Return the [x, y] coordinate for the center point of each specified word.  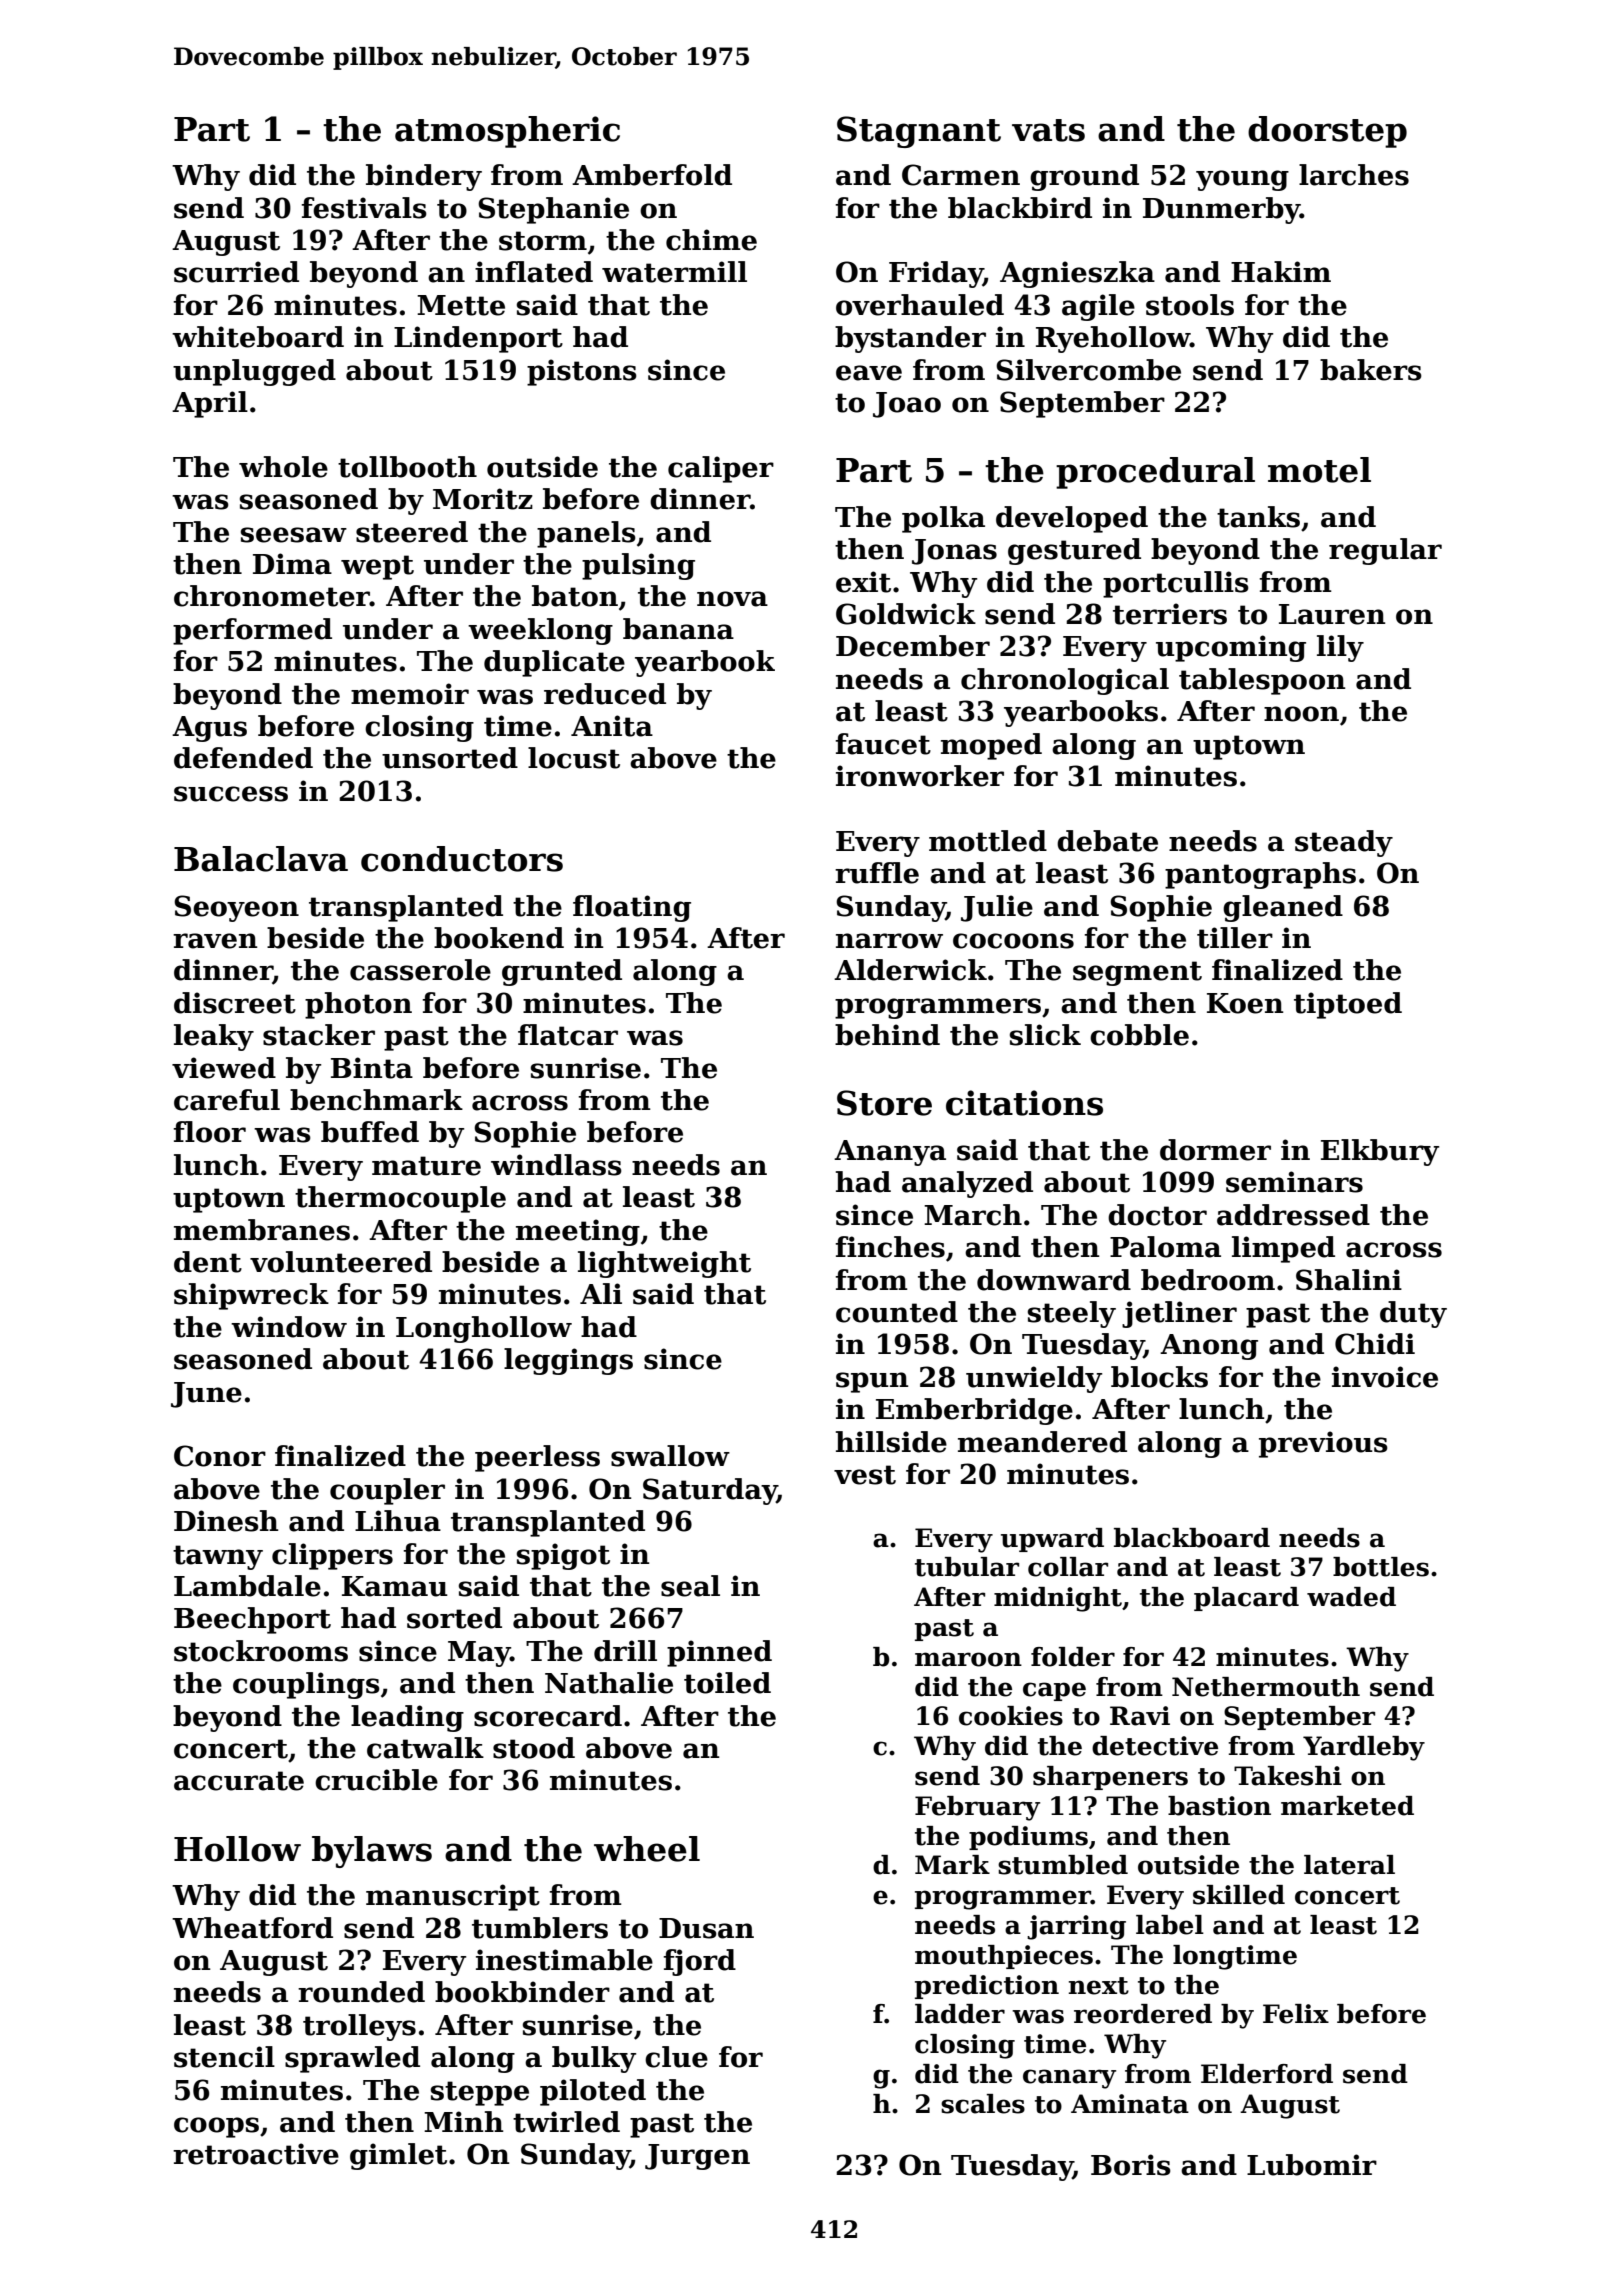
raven [215, 941]
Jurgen [697, 2157]
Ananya [890, 1153]
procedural [1155, 473]
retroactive [256, 2154]
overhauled [920, 305]
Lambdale [247, 1586]
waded [1351, 1597]
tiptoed [1348, 1005]
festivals [364, 208]
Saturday [710, 1491]
